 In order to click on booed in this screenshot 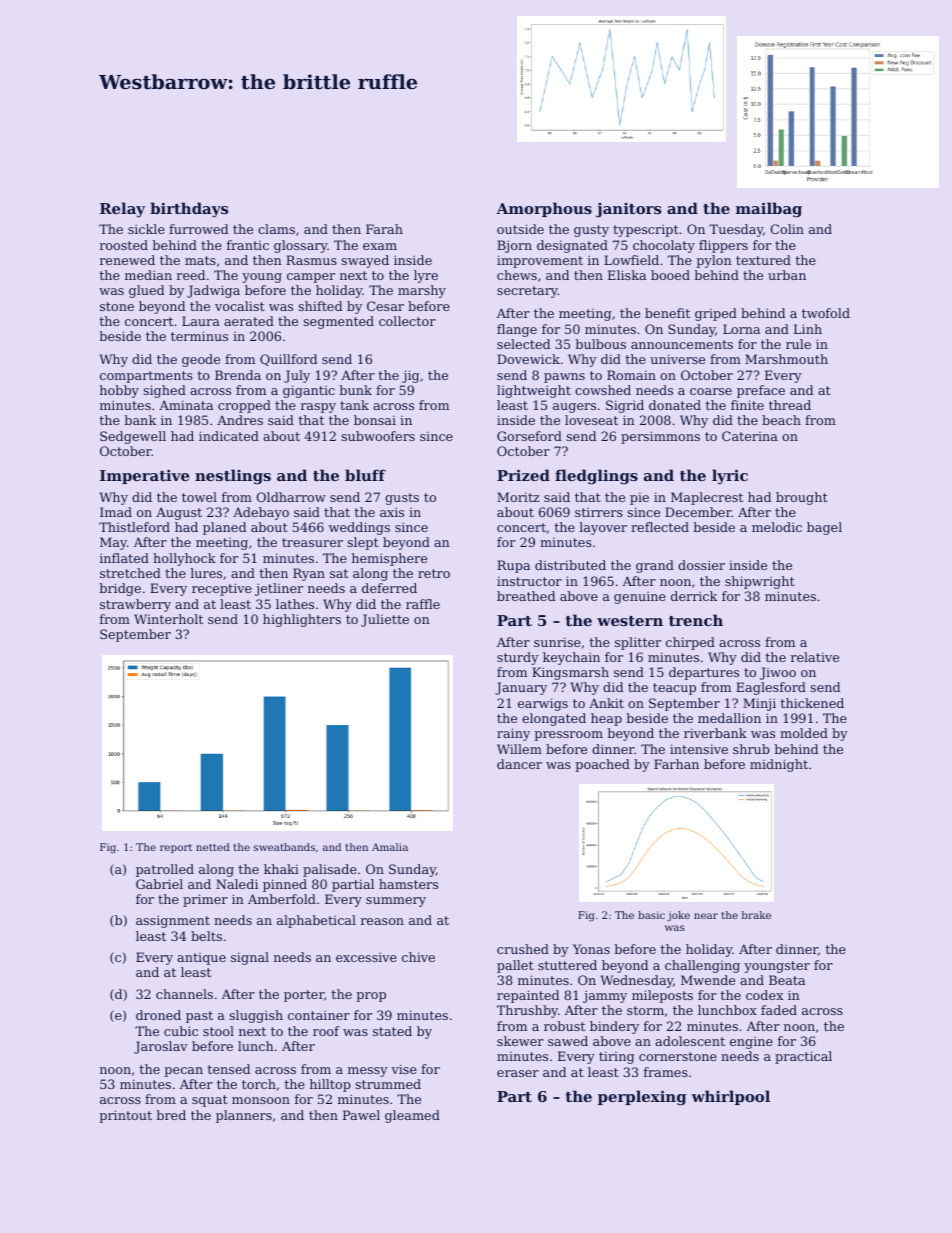, I will do `click(670, 275)`.
